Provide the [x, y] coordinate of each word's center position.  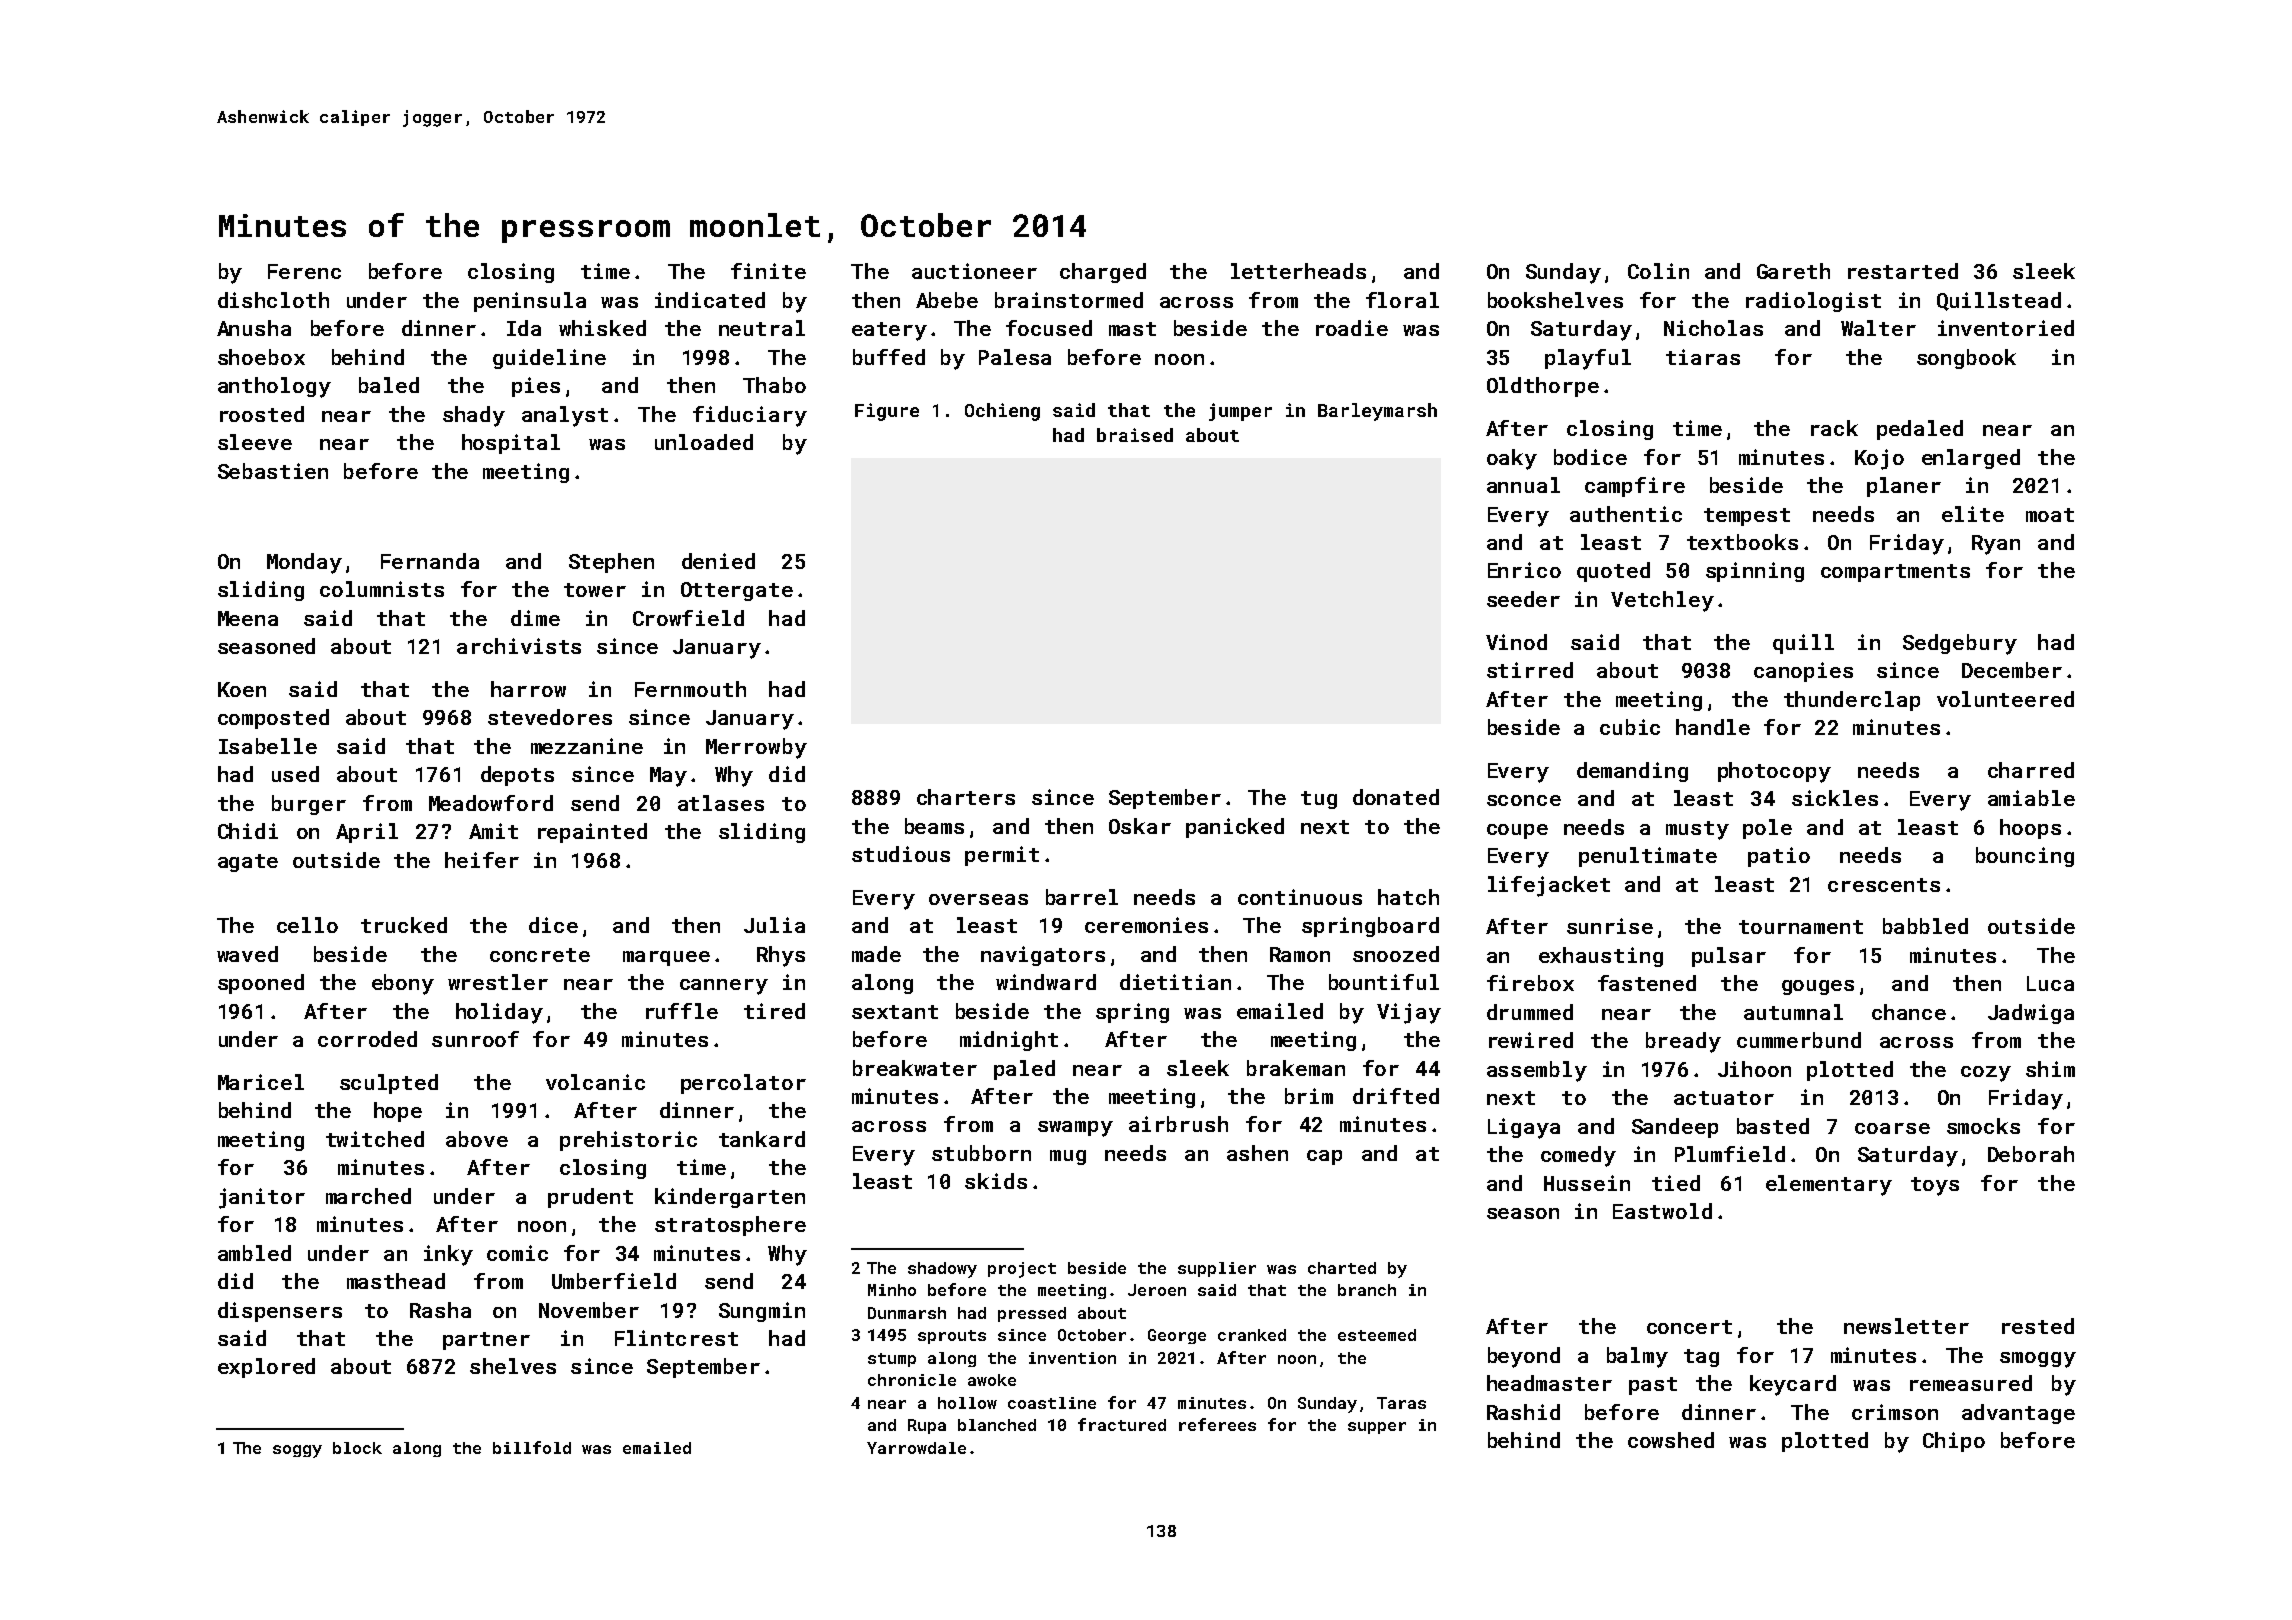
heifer [482, 860]
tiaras [1703, 357]
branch [1367, 1290]
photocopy [1774, 772]
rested [2038, 1326]
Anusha [254, 328]
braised [1135, 435]
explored [266, 1368]
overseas [978, 899]
